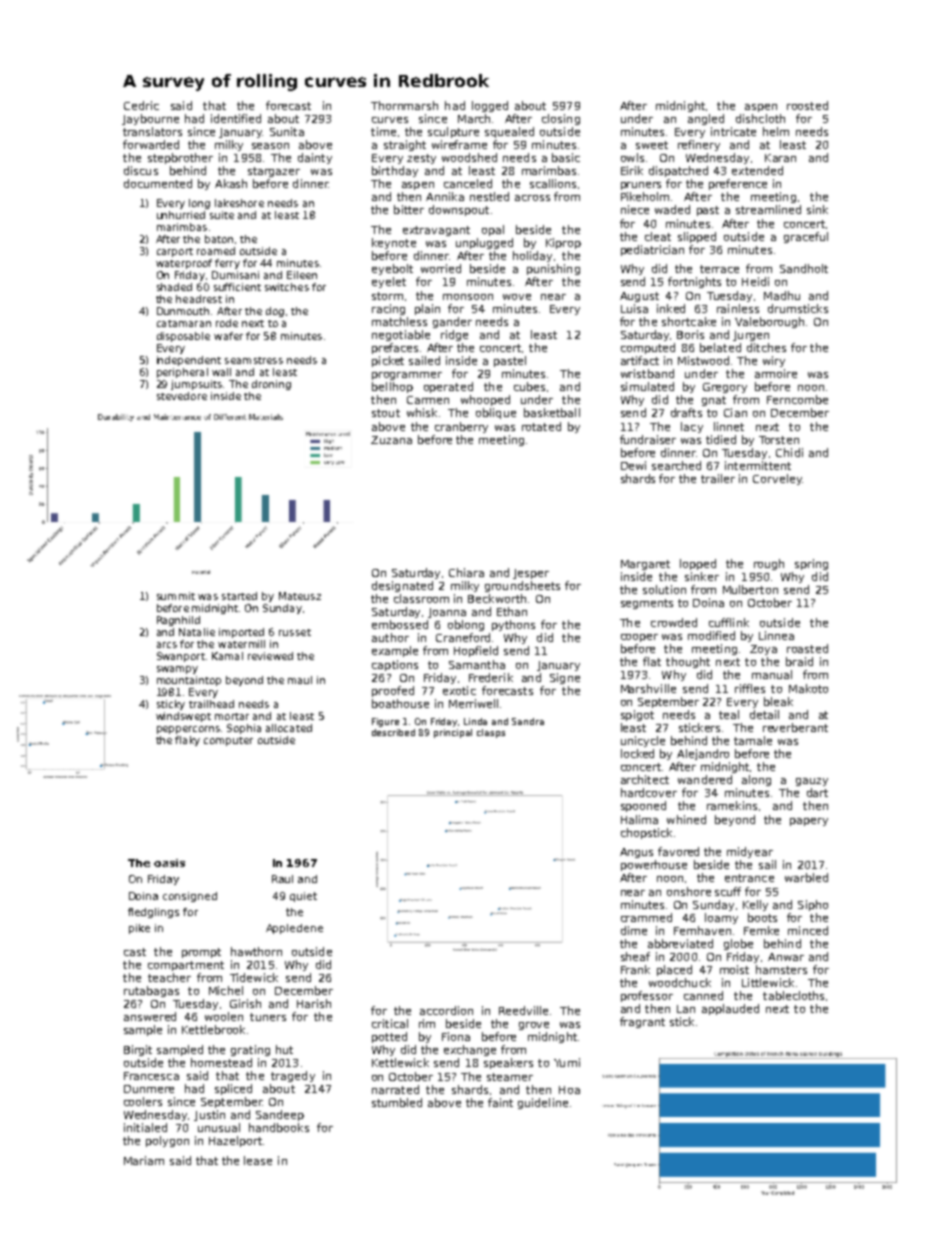 The width and height of the screenshot is (952, 1233). What do you see at coordinates (239, 203) in the screenshot?
I see `lakeshore` at bounding box center [239, 203].
